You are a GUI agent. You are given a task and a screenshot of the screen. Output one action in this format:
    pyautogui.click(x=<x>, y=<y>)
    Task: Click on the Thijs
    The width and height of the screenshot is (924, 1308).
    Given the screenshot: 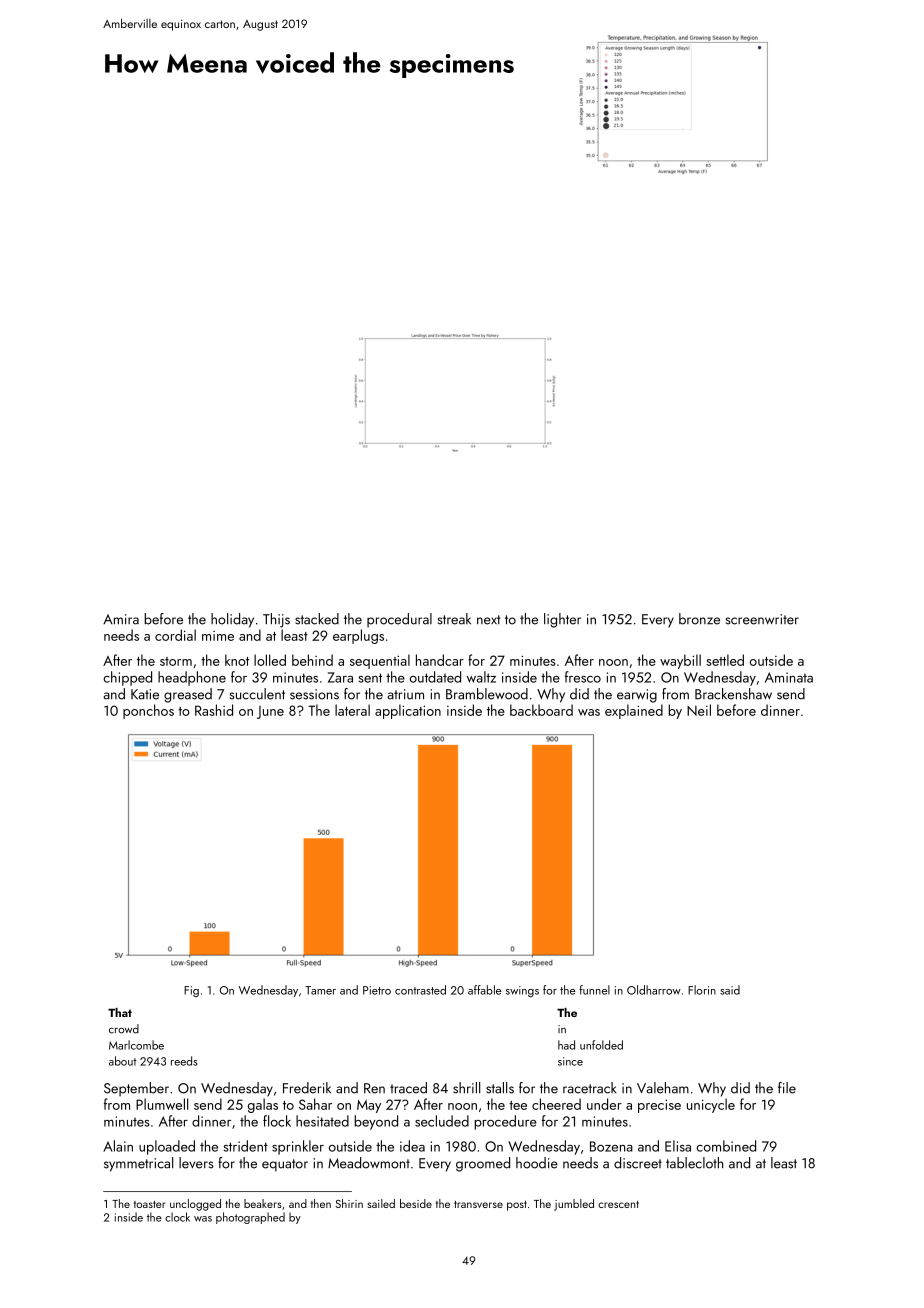 What is the action you would take?
    pyautogui.click(x=276, y=620)
